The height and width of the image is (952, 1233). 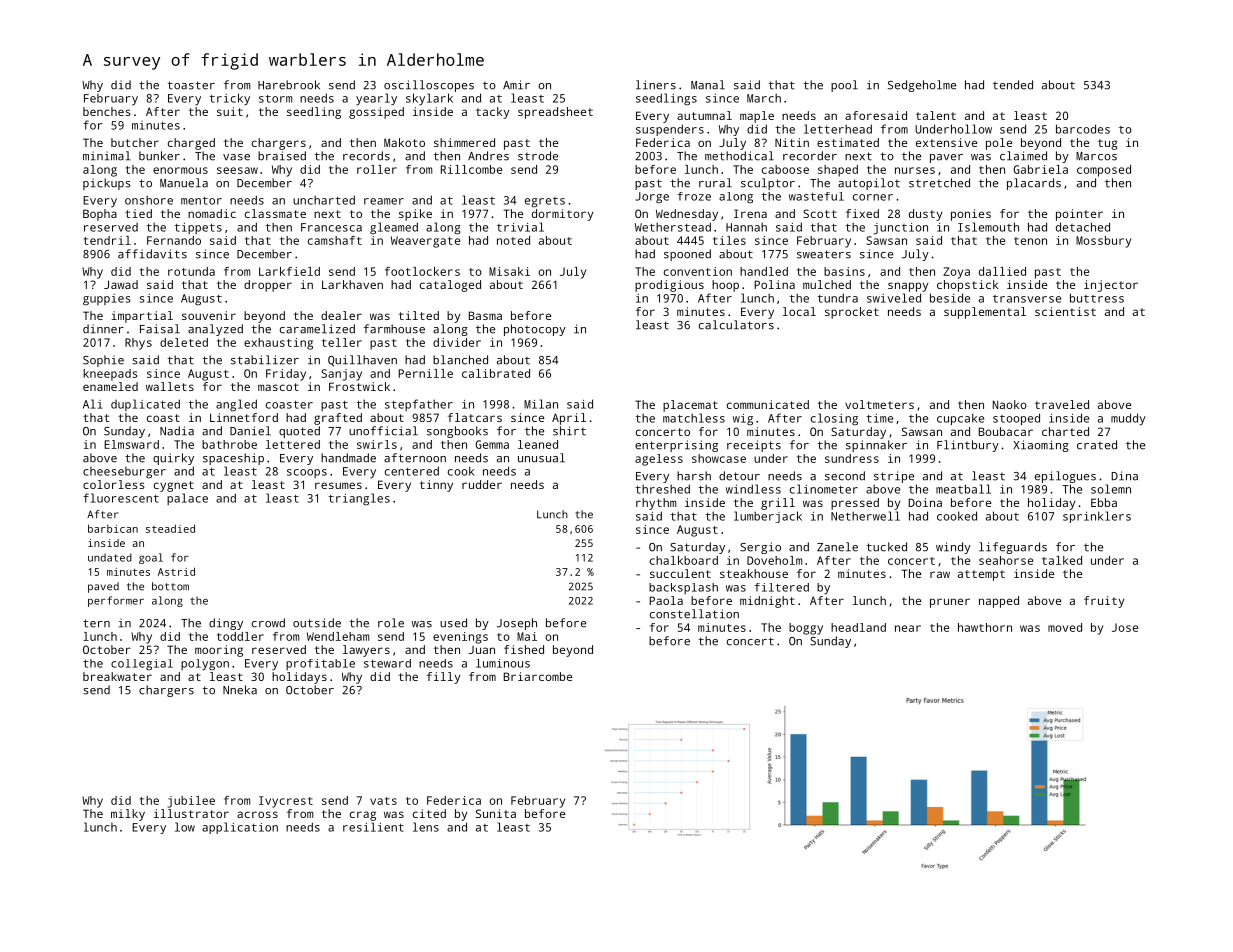 I want to click on calculators, so click(x=736, y=325).
